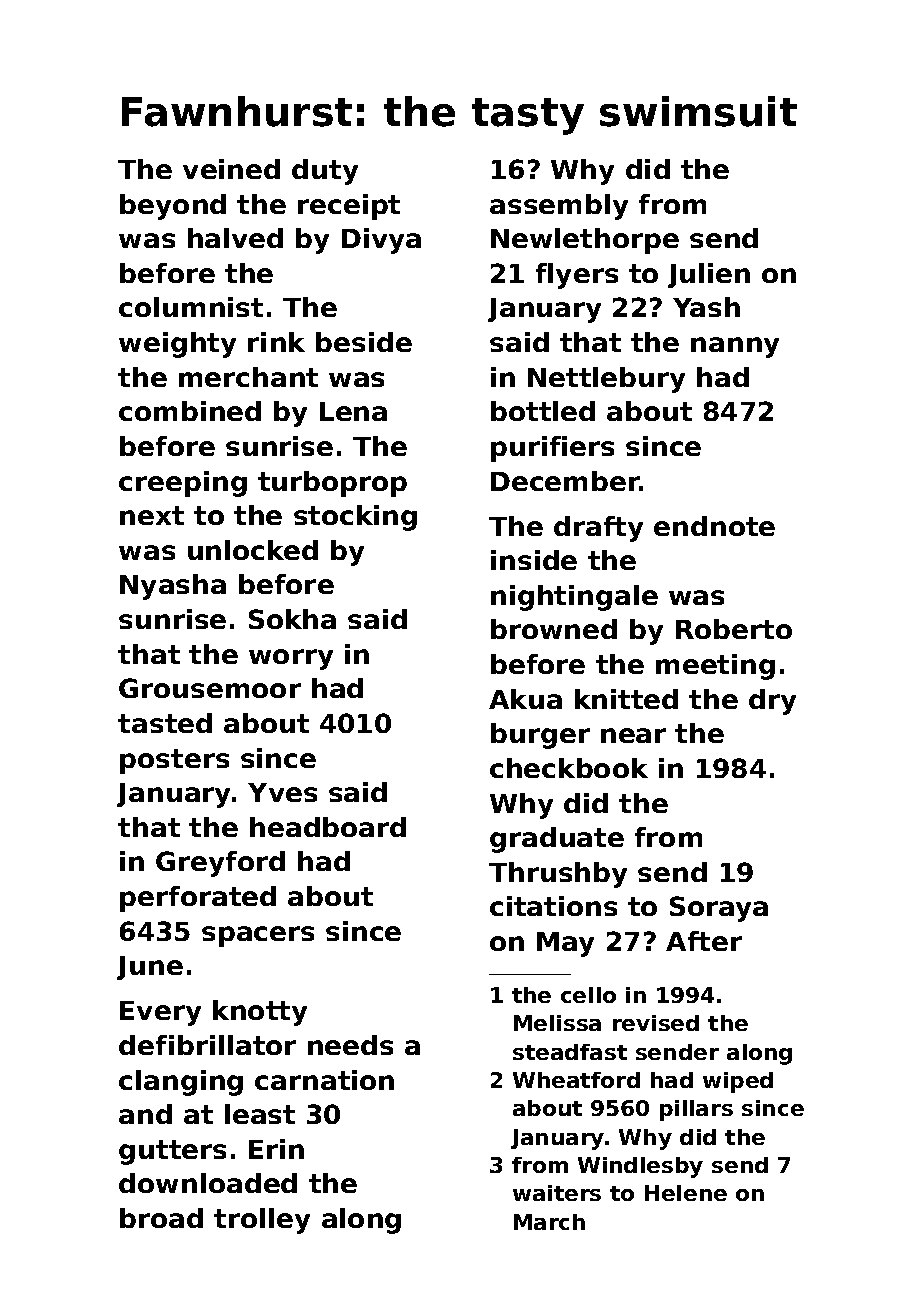  What do you see at coordinates (190, 411) in the screenshot?
I see `combined` at bounding box center [190, 411].
